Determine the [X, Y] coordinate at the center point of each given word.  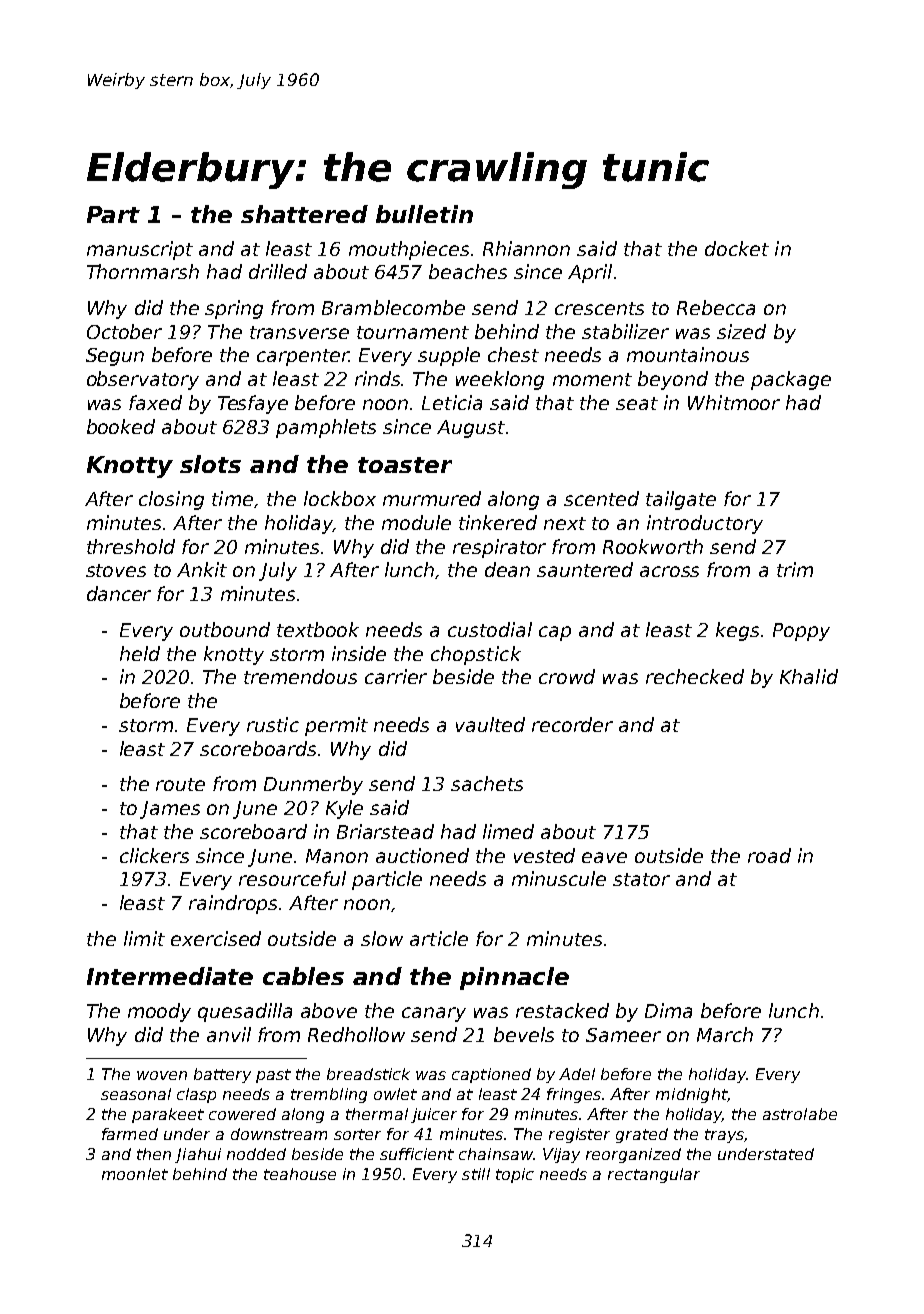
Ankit [202, 569]
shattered [304, 214]
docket [737, 248]
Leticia [452, 402]
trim [795, 569]
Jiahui [198, 1155]
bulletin [424, 214]
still [476, 1174]
